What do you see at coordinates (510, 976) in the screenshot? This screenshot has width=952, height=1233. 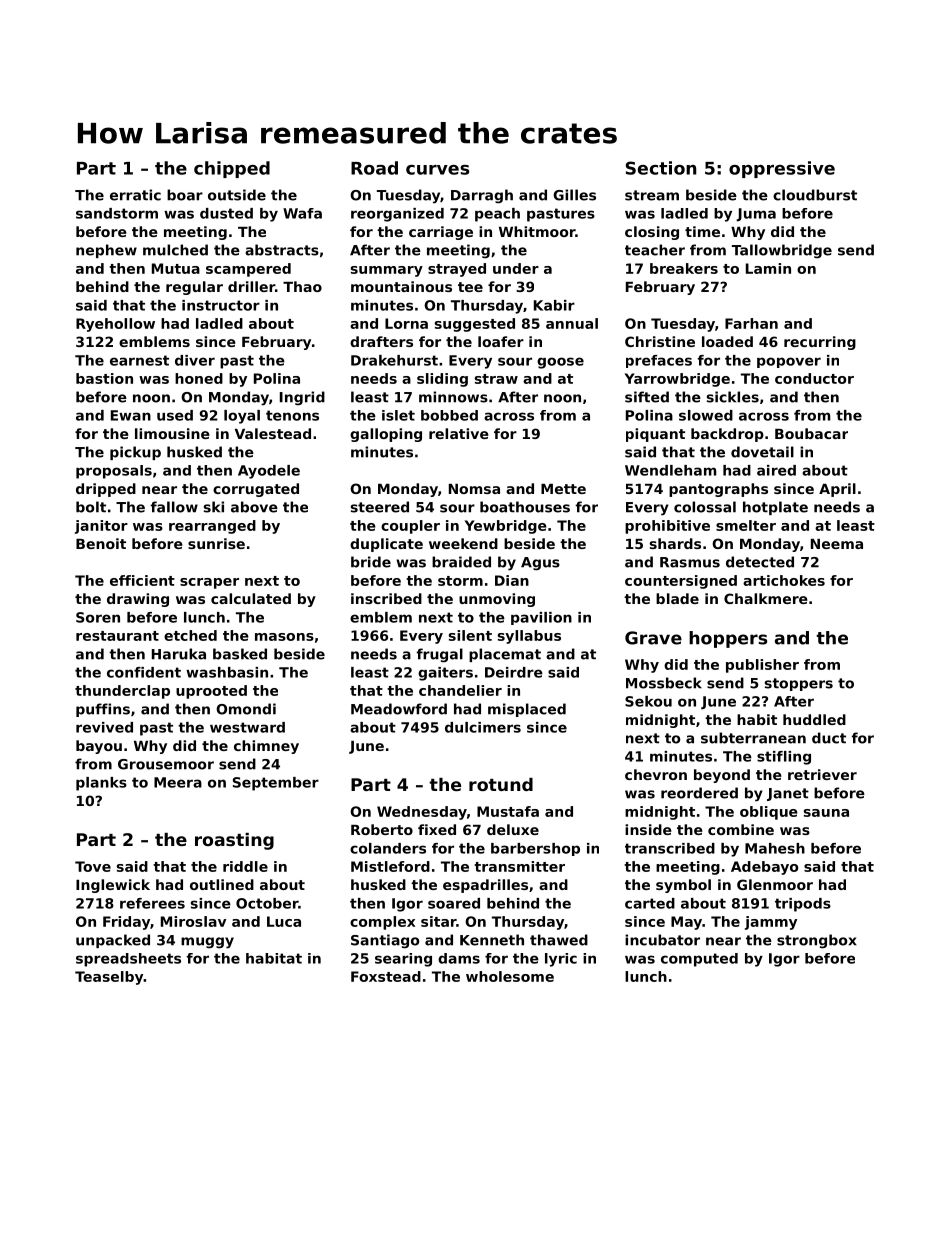 I see `wholesome` at bounding box center [510, 976].
